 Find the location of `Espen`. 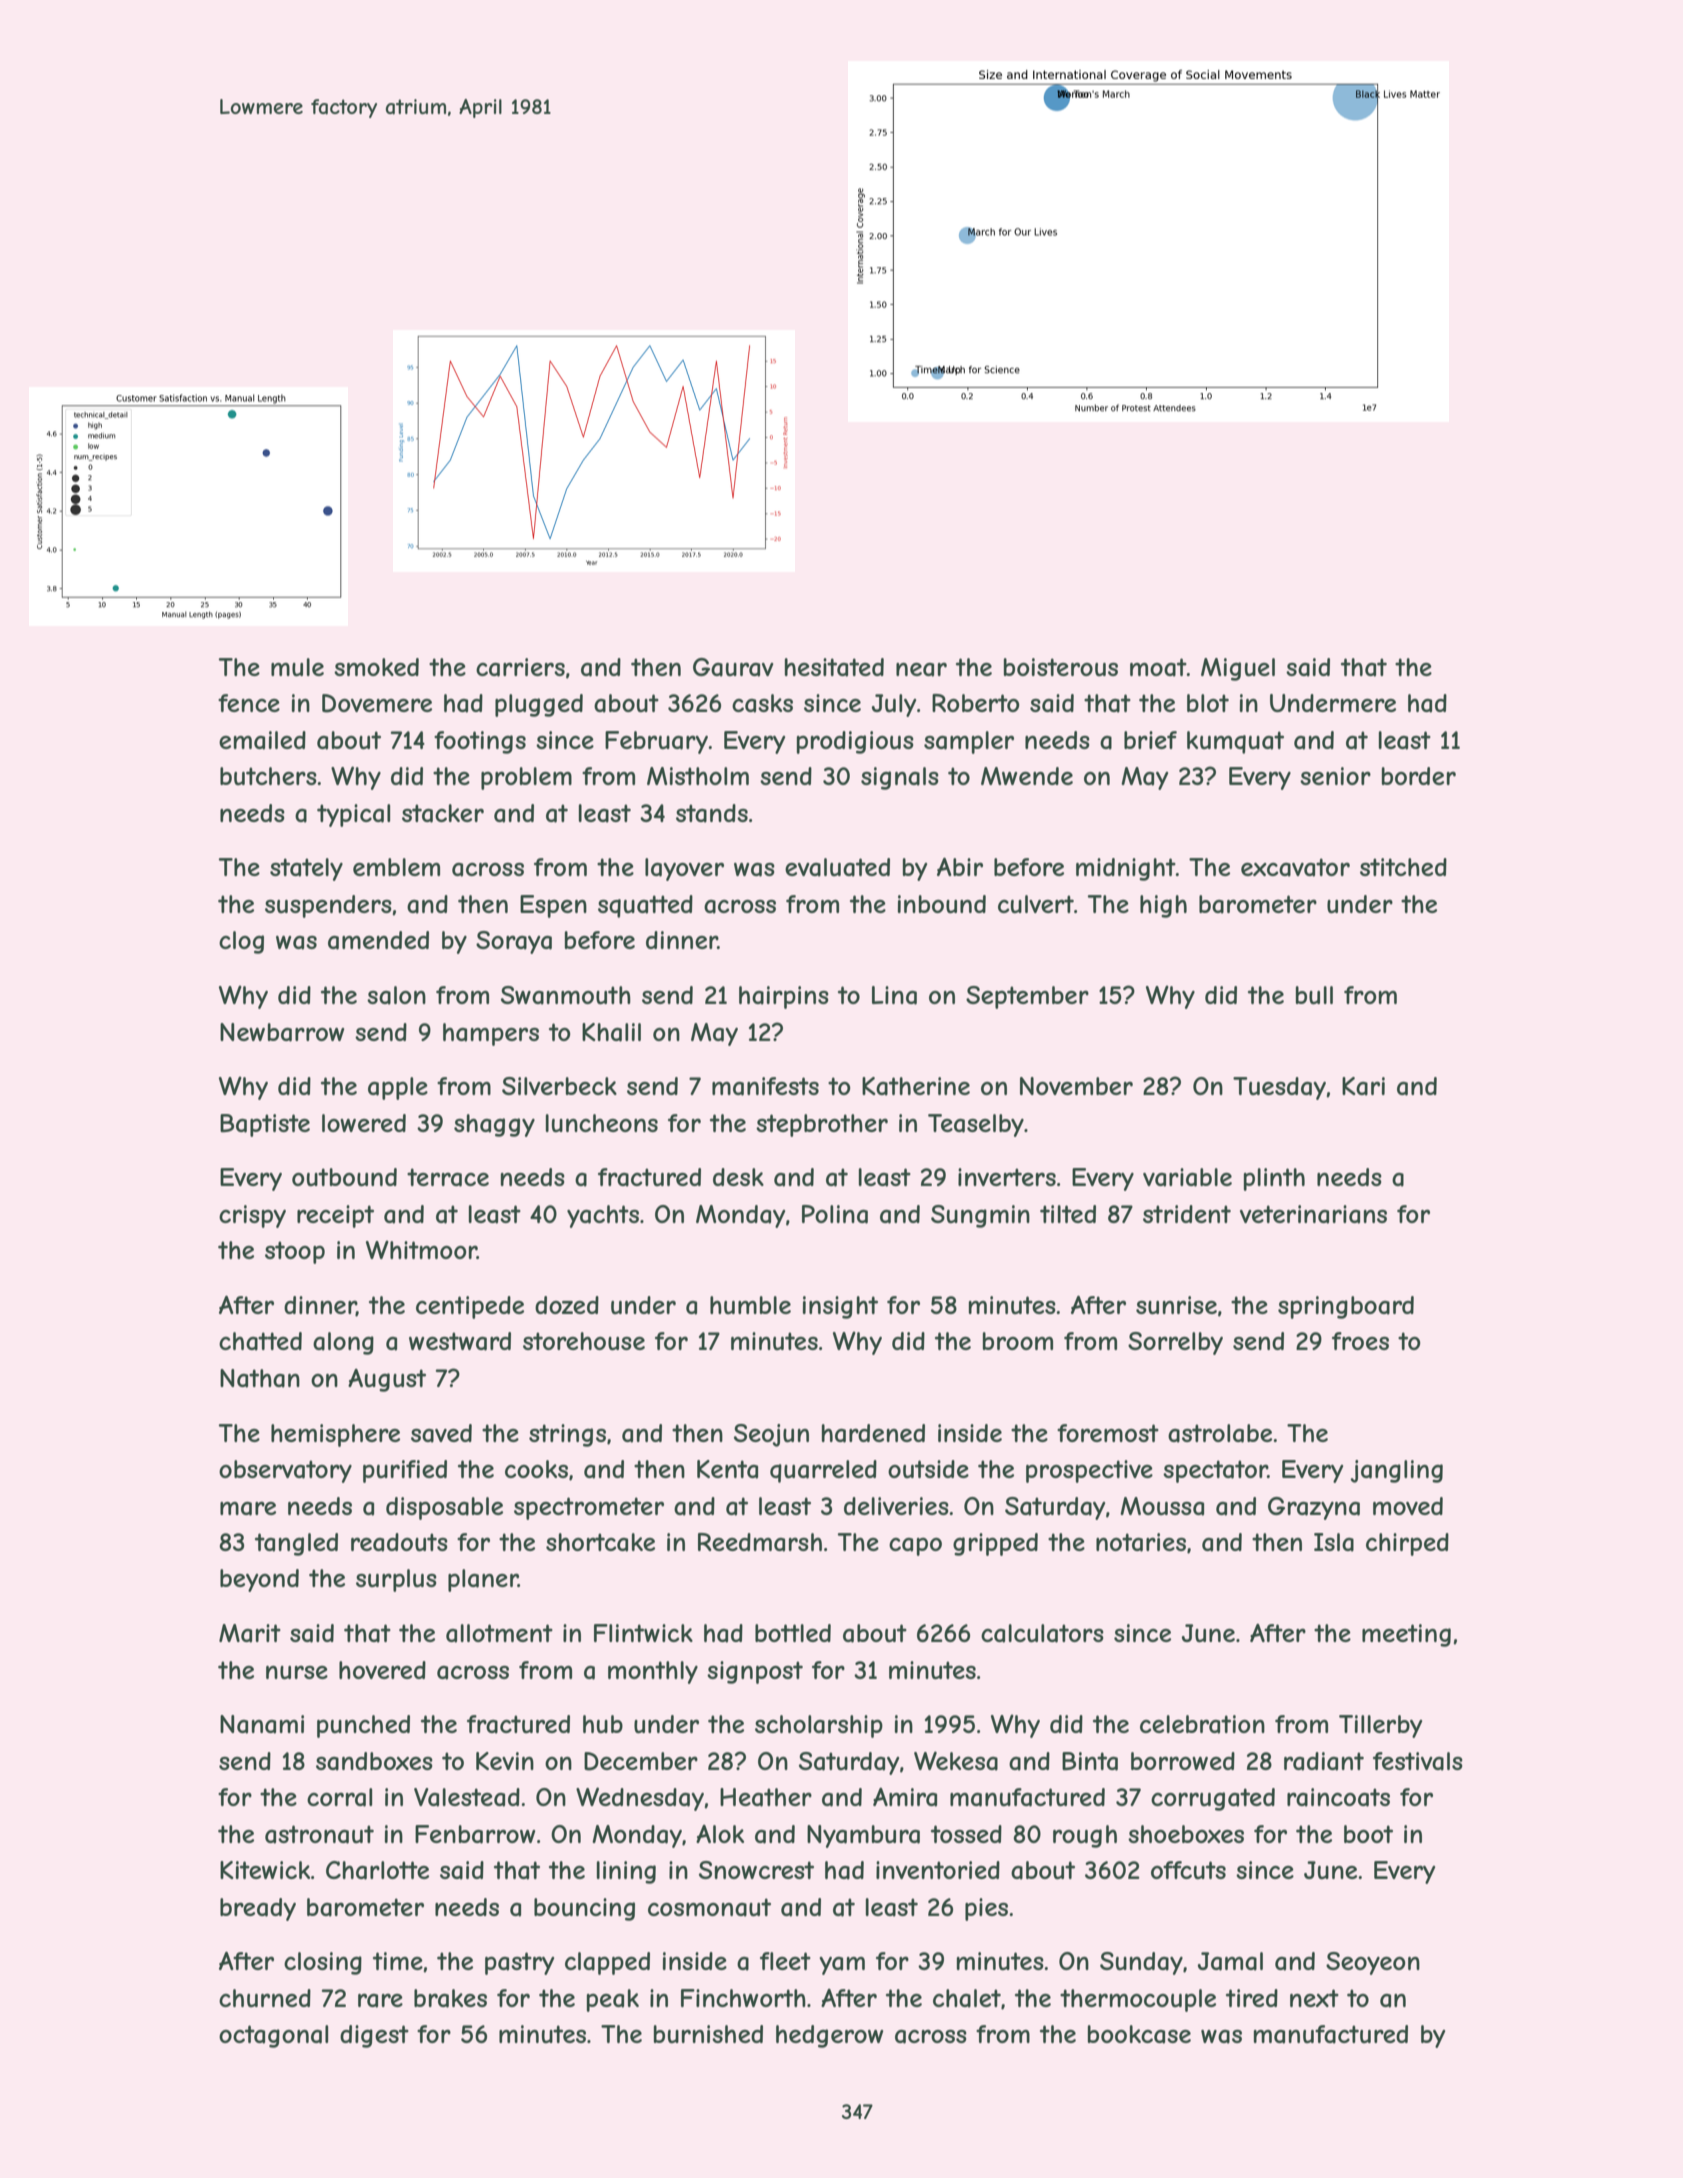

Espen is located at coordinates (553, 906).
